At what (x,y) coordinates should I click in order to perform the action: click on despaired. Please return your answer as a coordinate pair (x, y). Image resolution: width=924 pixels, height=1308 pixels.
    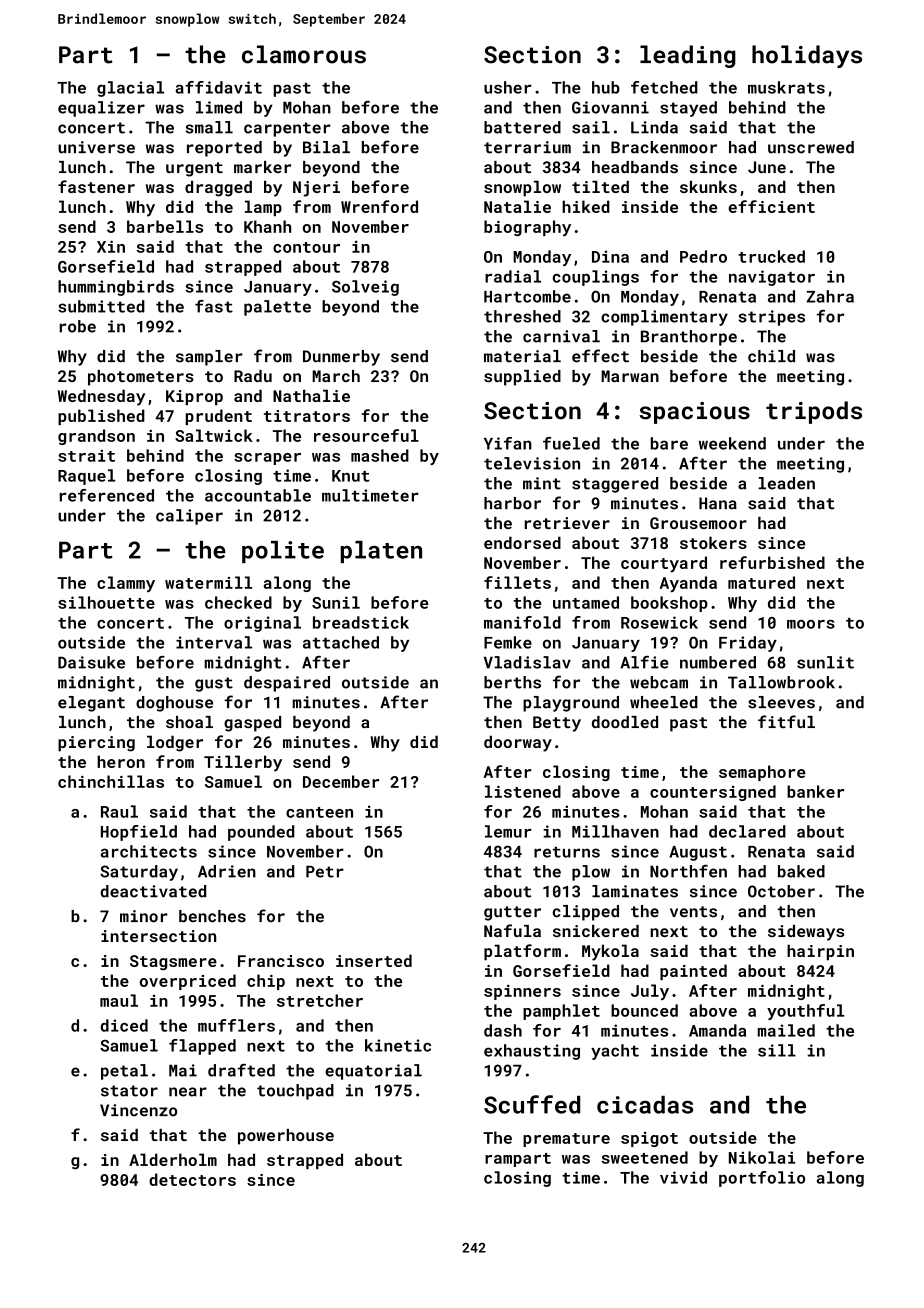
    Looking at the image, I should click on (287, 684).
